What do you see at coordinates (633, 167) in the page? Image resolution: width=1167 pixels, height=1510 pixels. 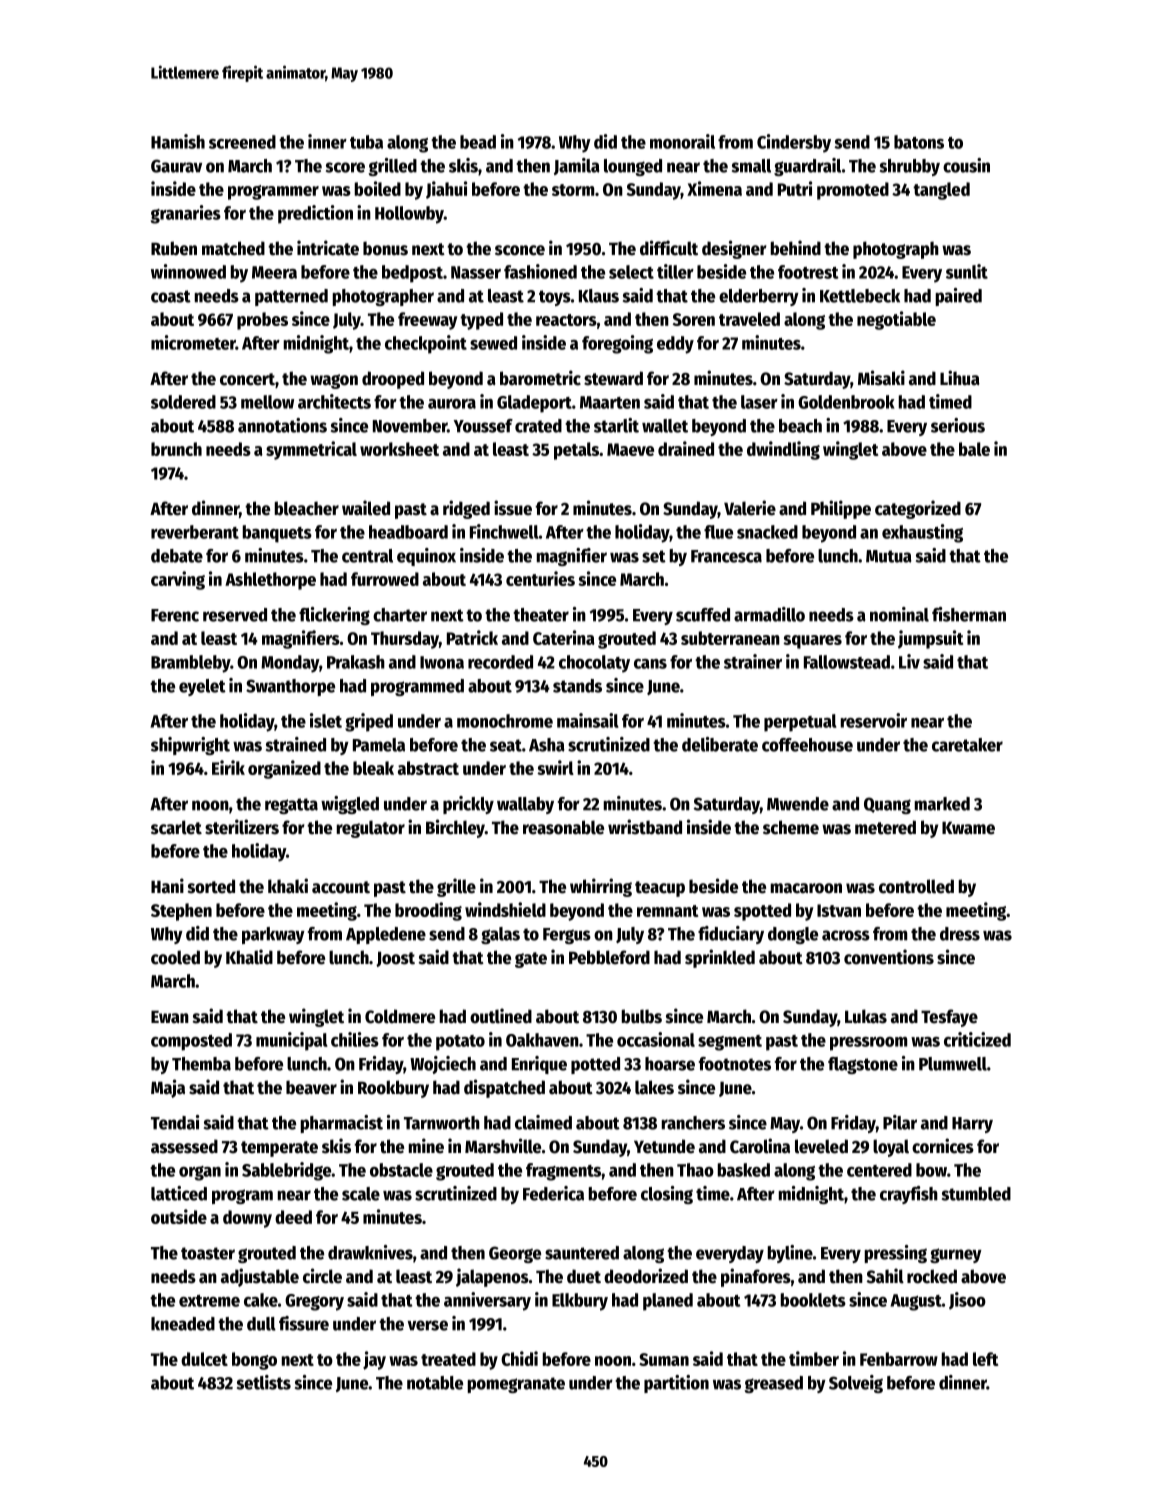 I see `lounged` at bounding box center [633, 167].
